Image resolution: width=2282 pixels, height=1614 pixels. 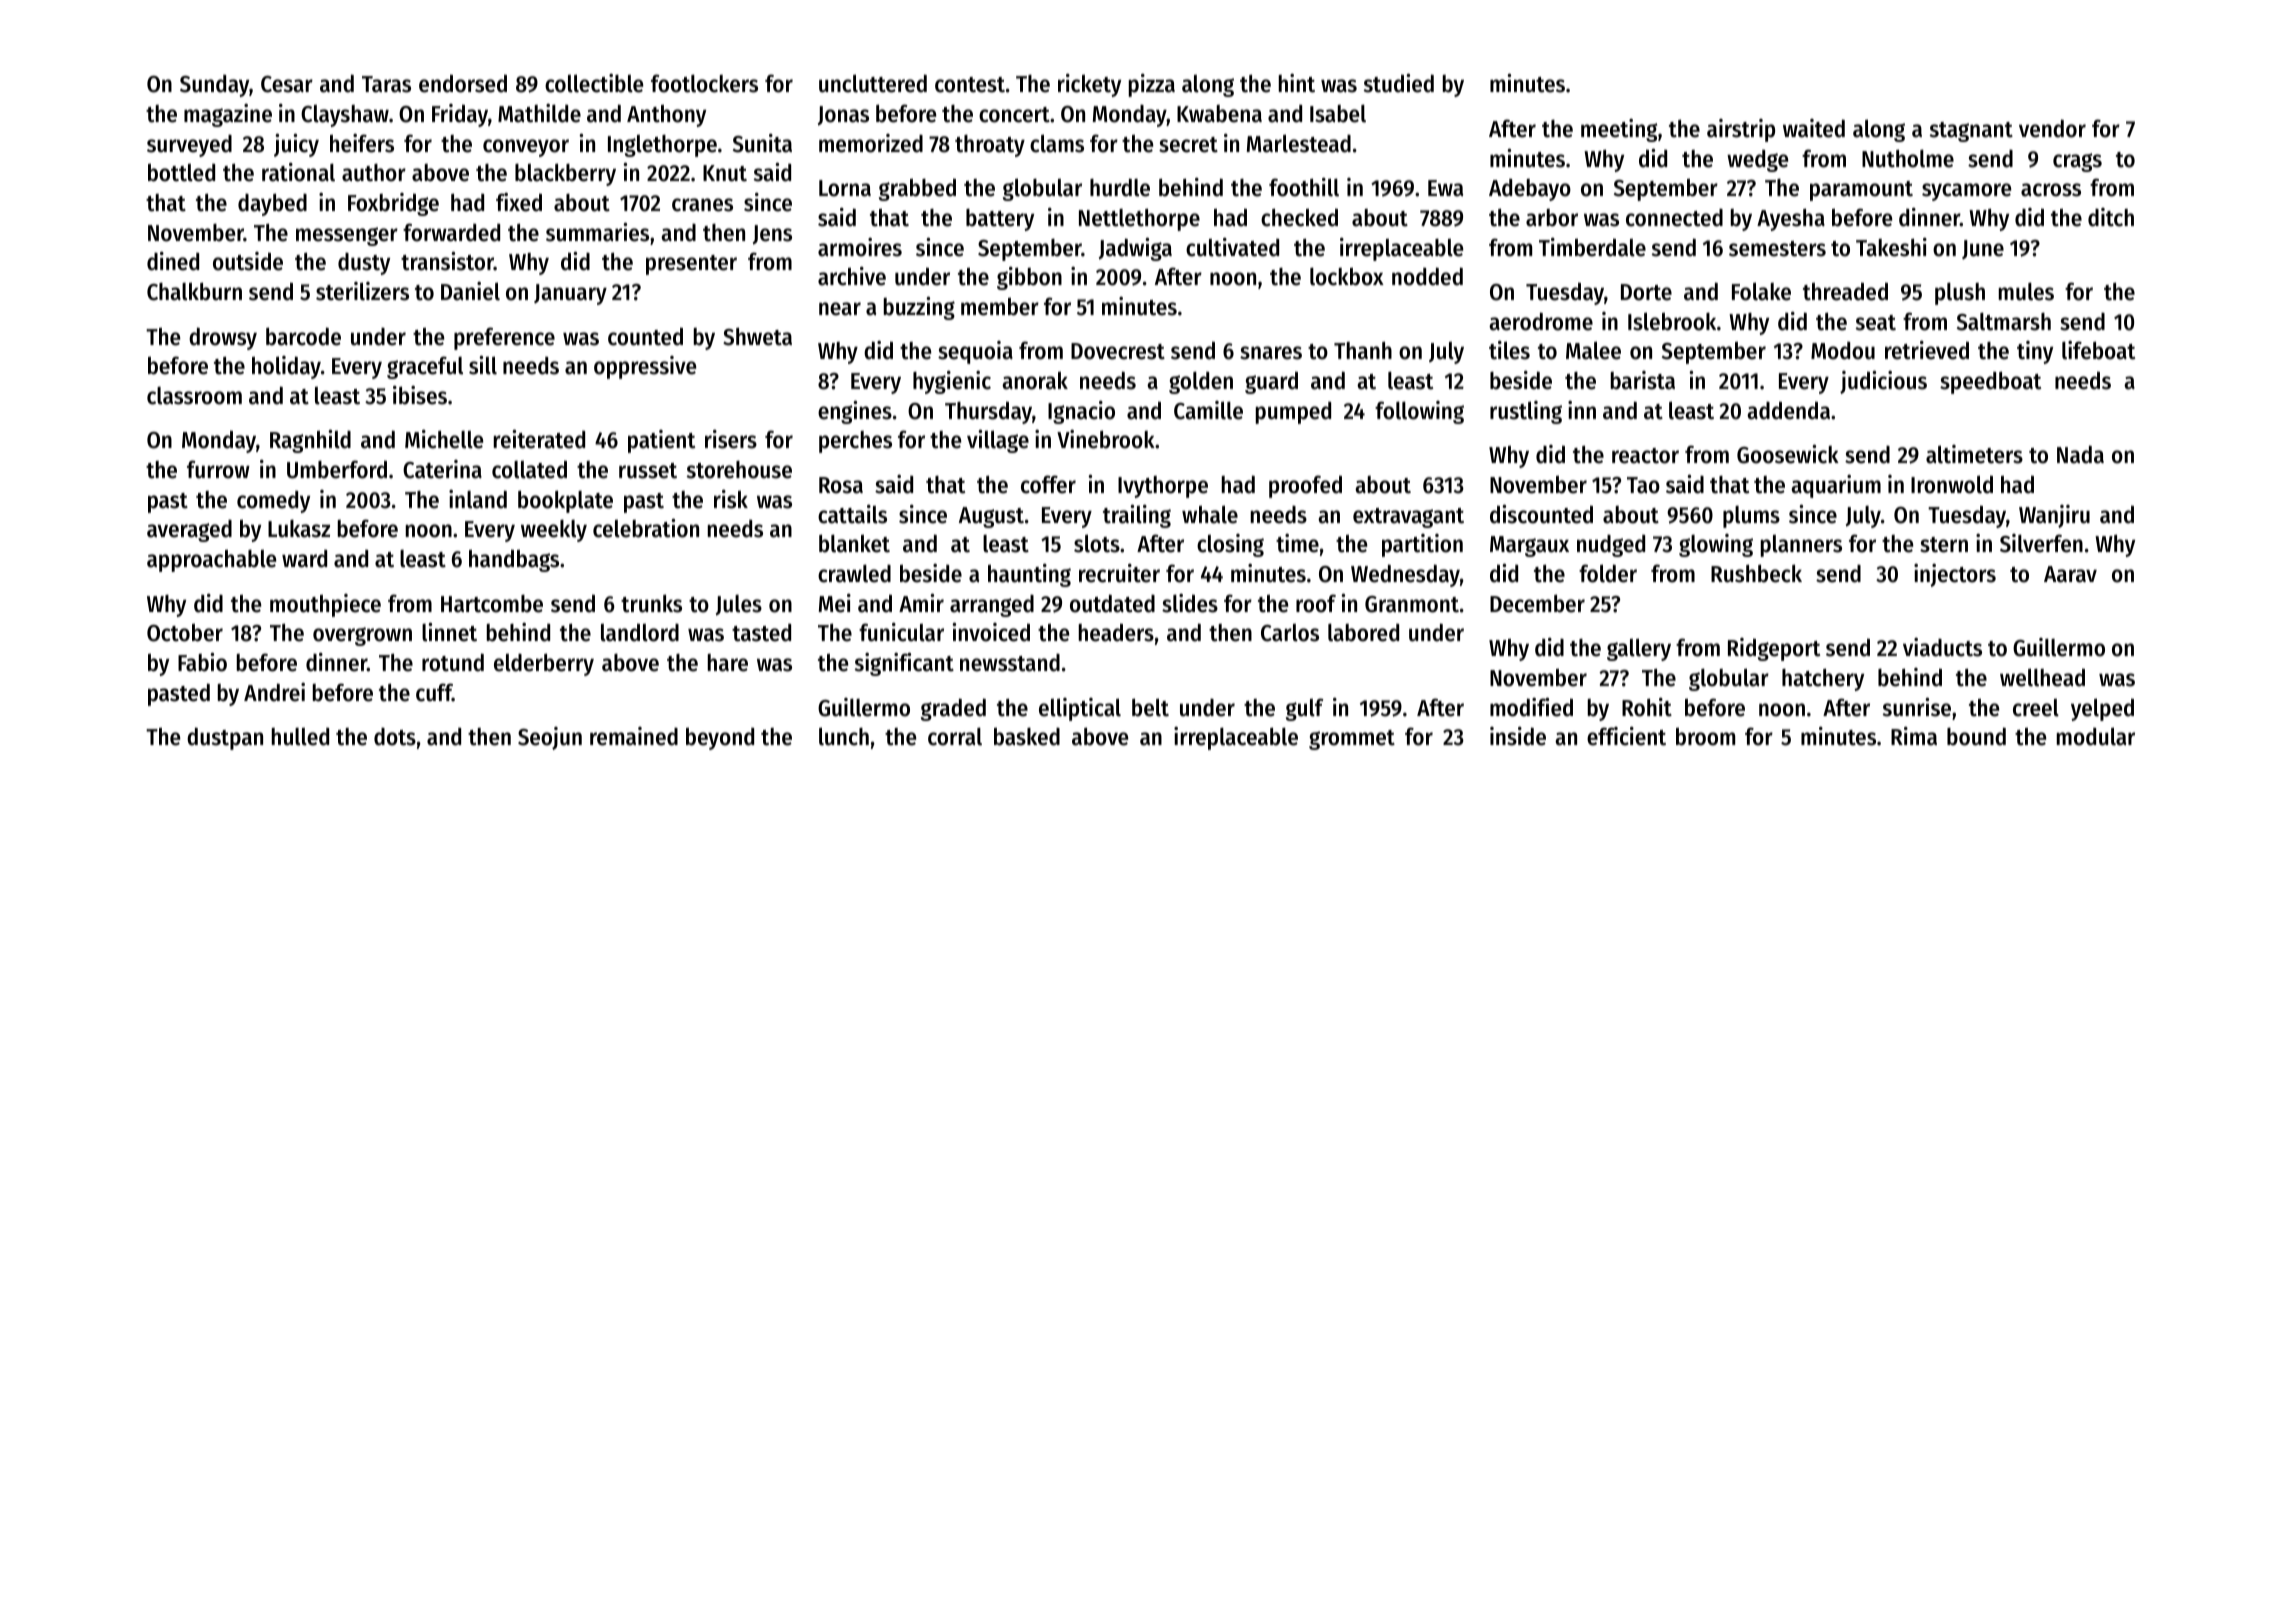 I want to click on sycamore, so click(x=1966, y=192).
